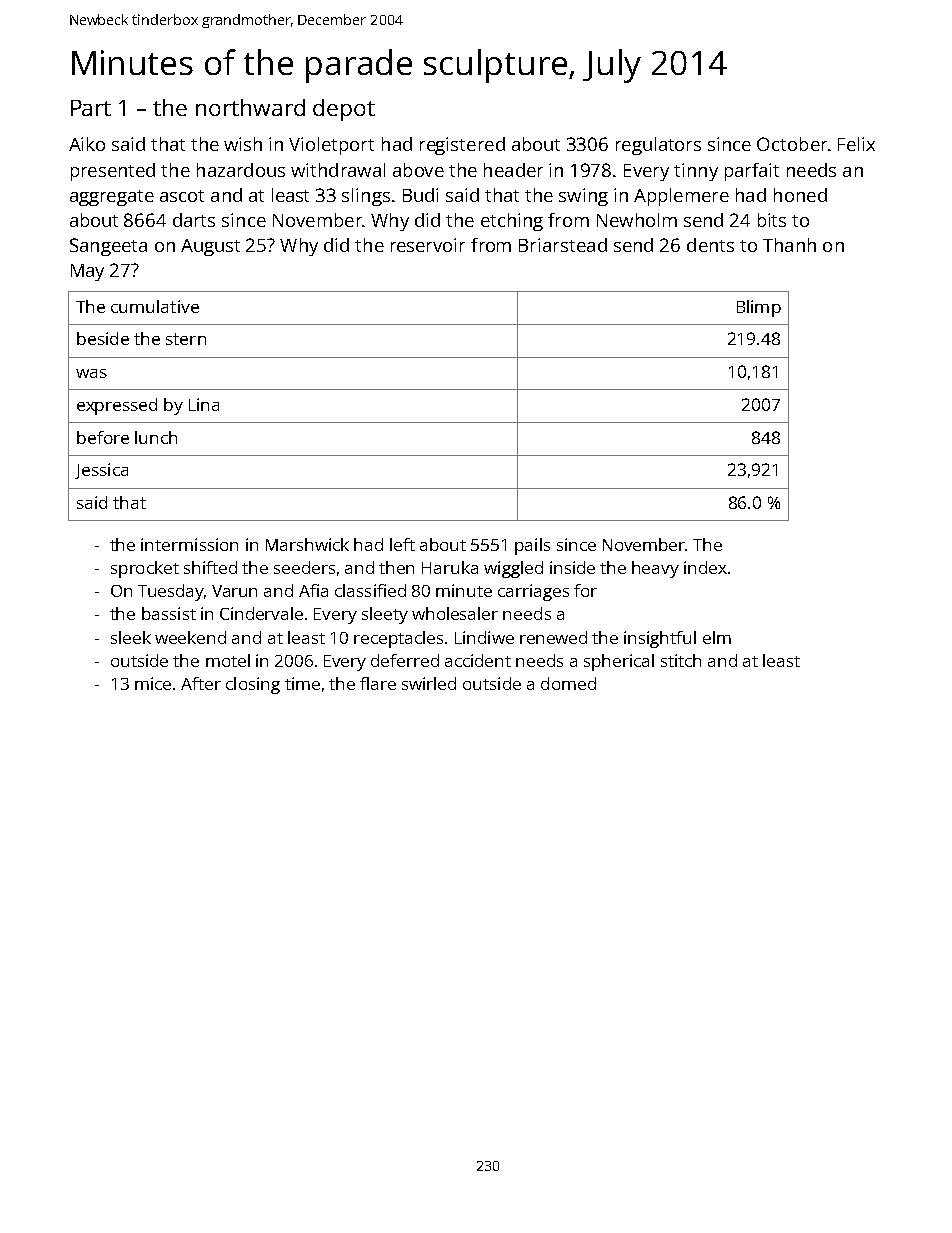 This document has height=1233, width=952. I want to click on registered, so click(462, 146).
